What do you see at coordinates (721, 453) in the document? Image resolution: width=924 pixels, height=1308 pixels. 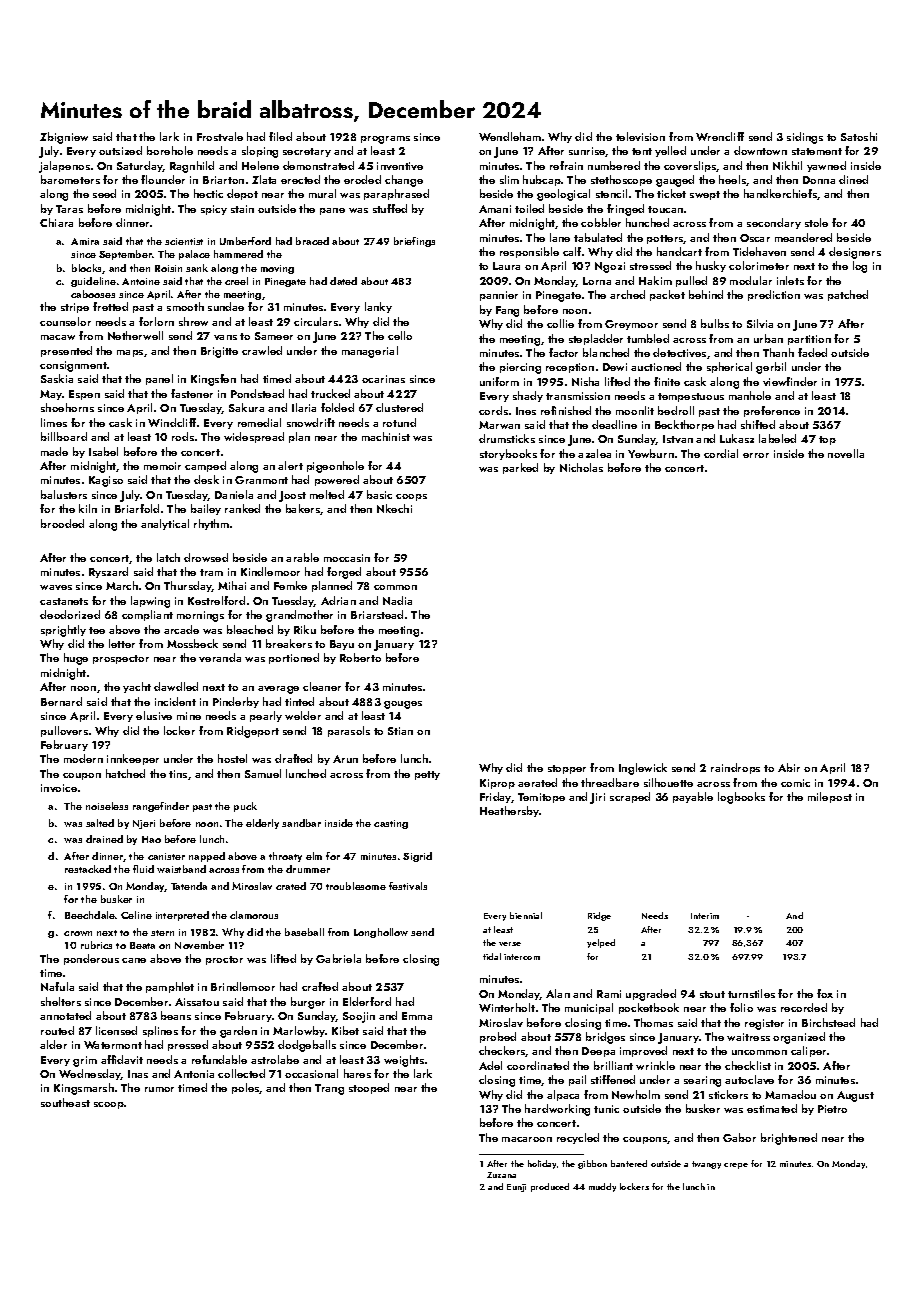 I see `cordial` at bounding box center [721, 453].
